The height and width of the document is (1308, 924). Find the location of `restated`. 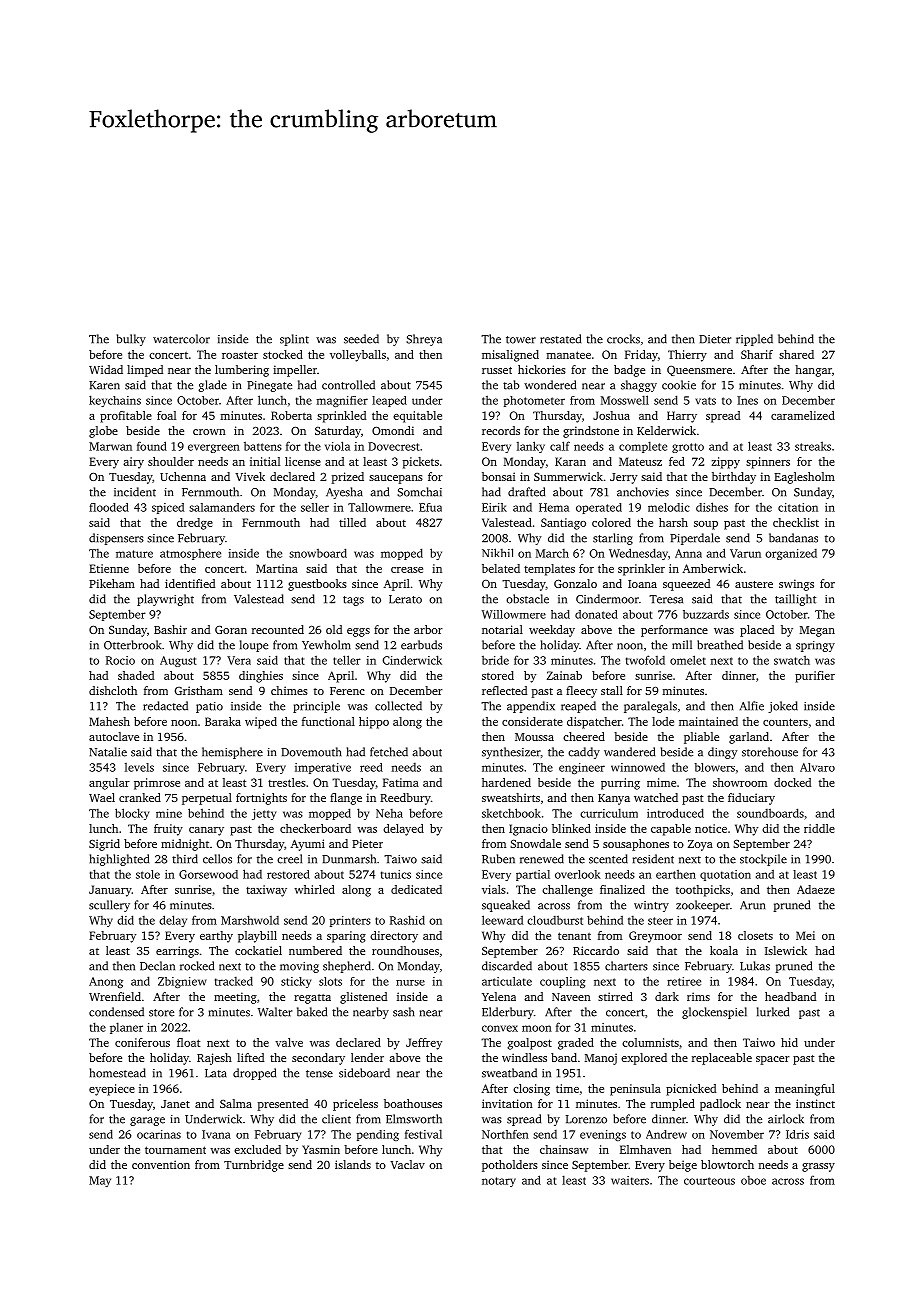

restated is located at coordinates (560, 339).
